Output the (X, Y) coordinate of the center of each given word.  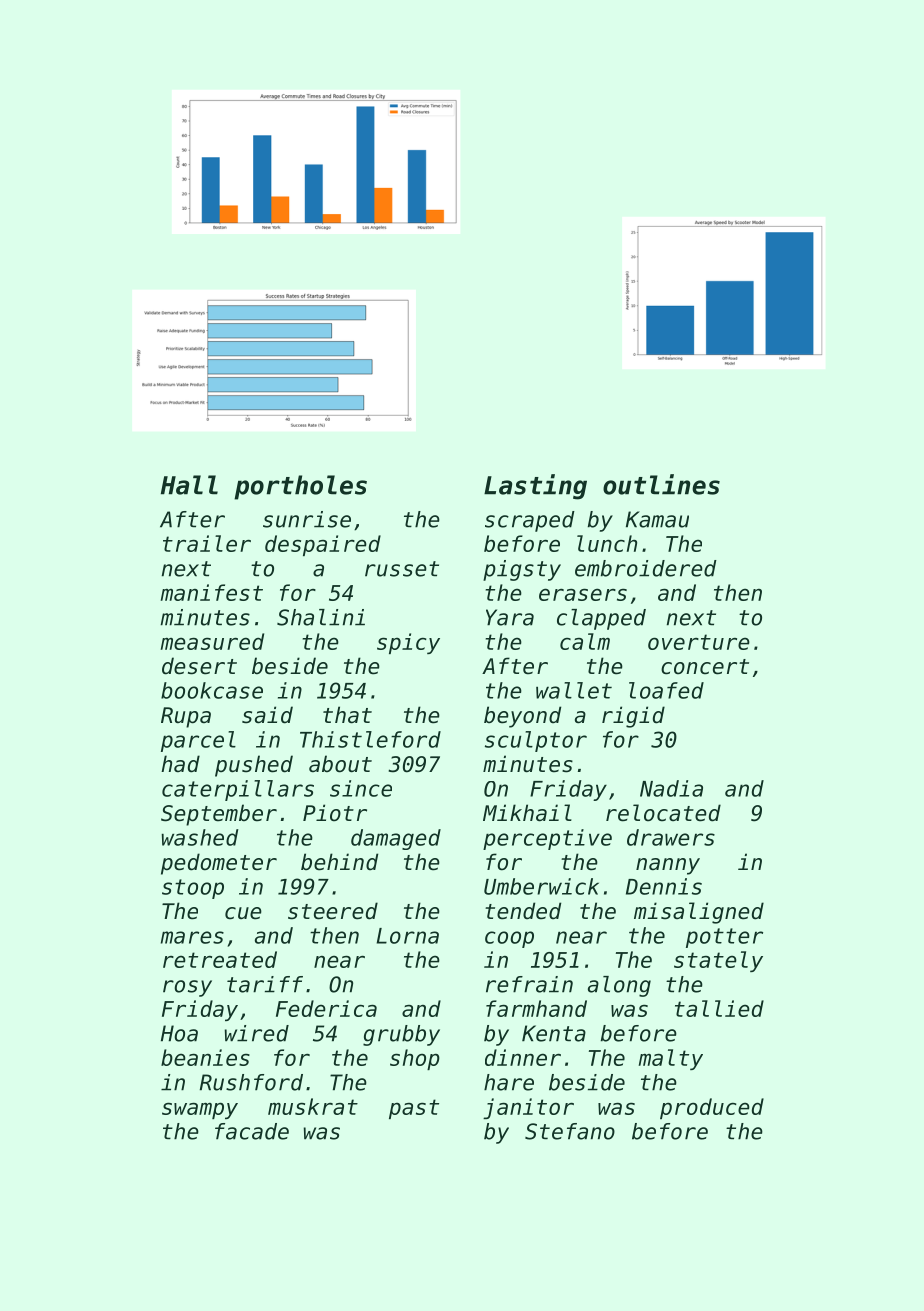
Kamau (657, 519)
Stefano (570, 1131)
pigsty (522, 570)
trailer (207, 543)
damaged (396, 839)
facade (252, 1131)
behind (339, 862)
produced (712, 1108)
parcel (198, 741)
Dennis (664, 886)
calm (585, 641)
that (347, 715)
